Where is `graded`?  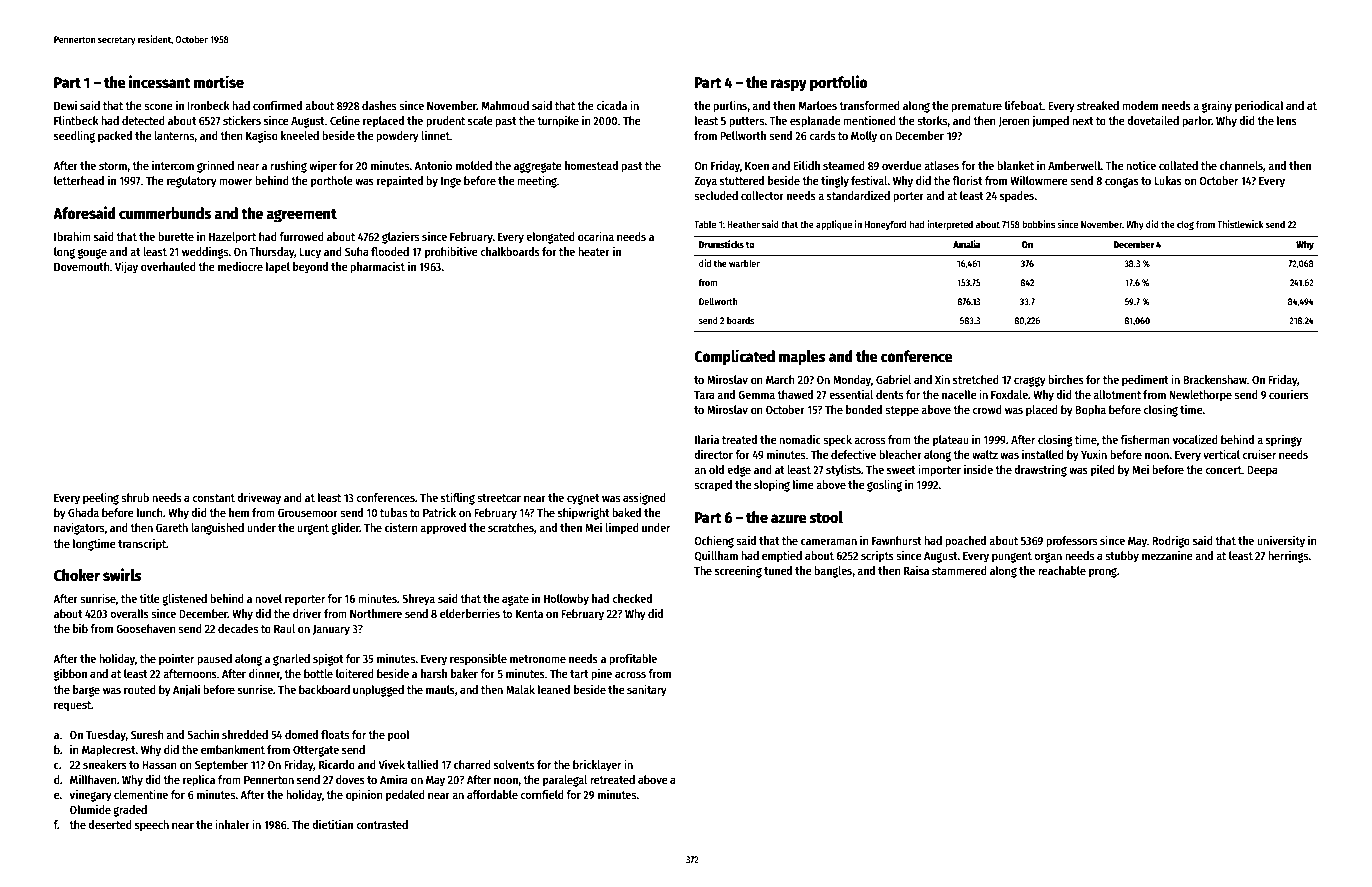 graded is located at coordinates (130, 811).
